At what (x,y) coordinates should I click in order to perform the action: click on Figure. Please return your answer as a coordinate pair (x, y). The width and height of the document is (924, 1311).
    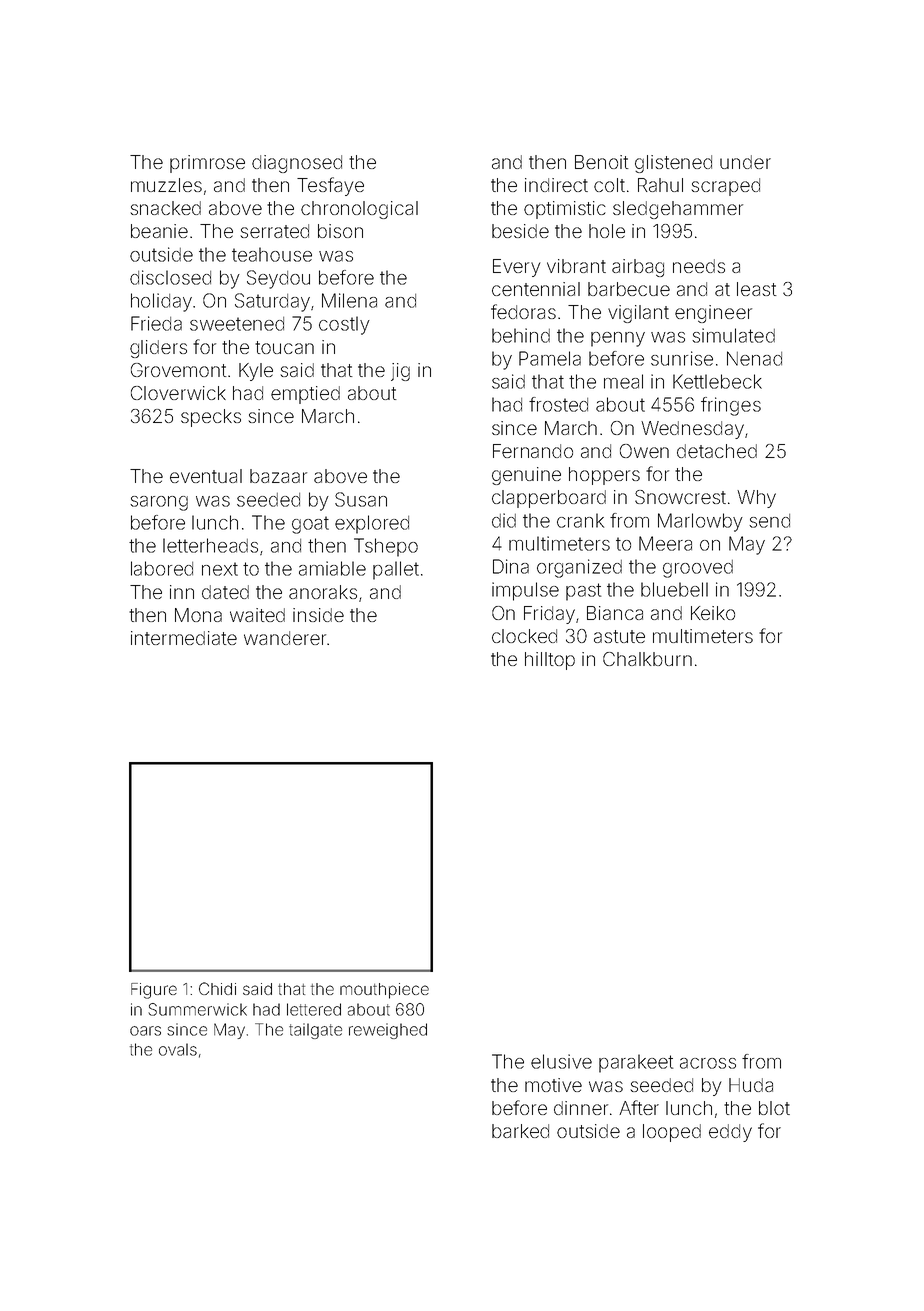
    Looking at the image, I should click on (154, 991).
